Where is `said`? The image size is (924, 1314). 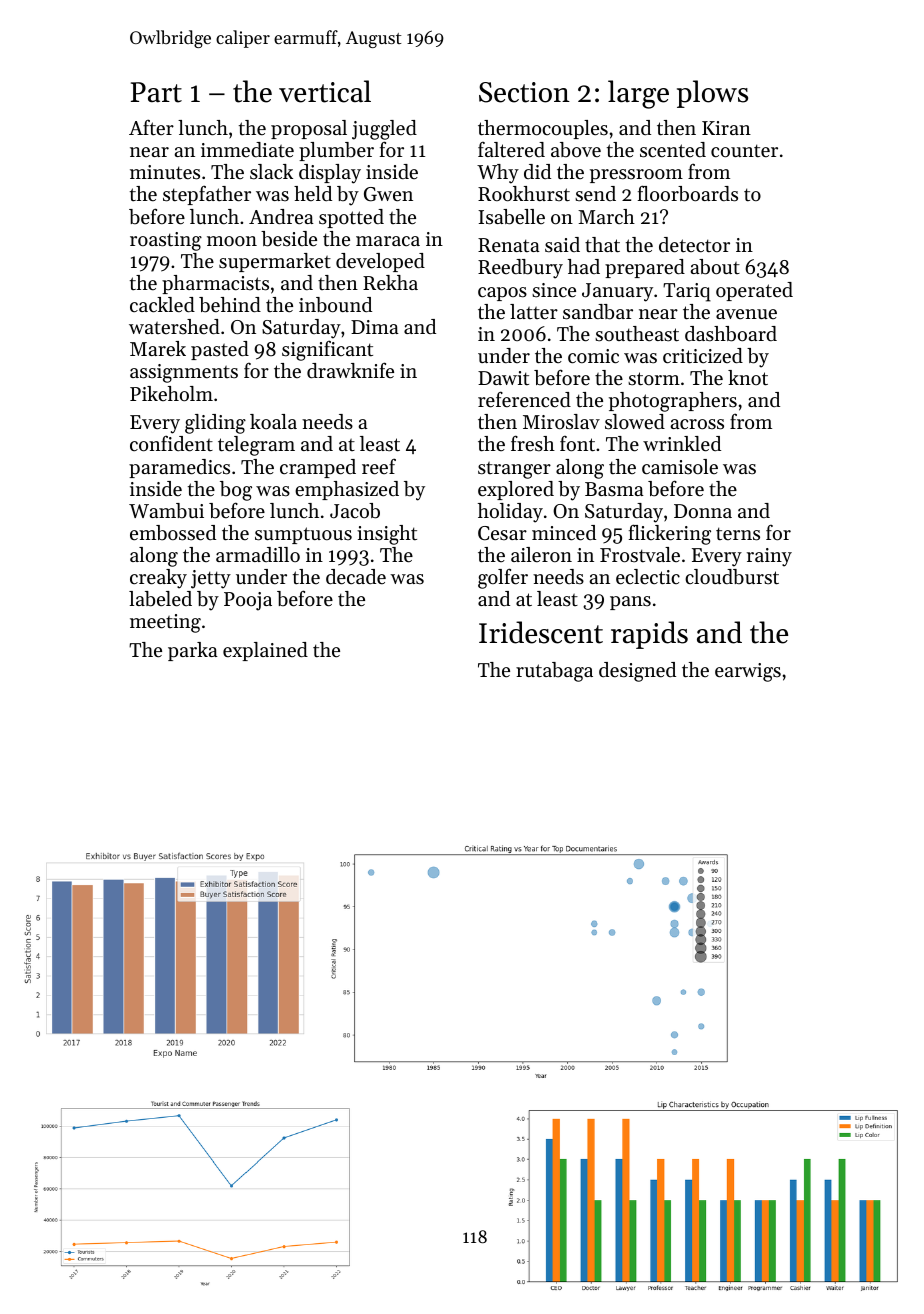 said is located at coordinates (562, 245).
